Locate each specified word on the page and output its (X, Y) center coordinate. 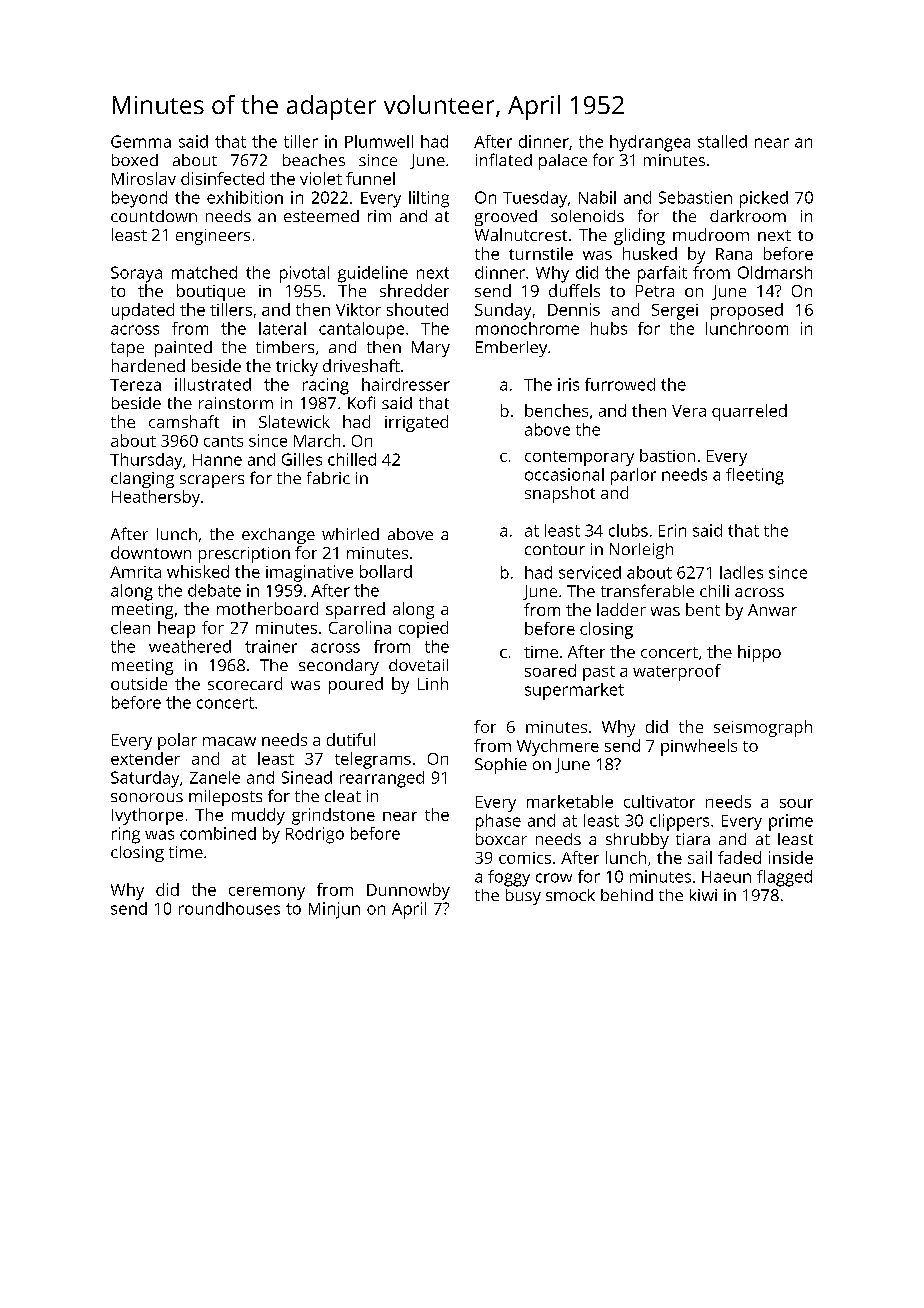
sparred (355, 610)
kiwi (703, 895)
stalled (722, 141)
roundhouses (229, 908)
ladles (741, 572)
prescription (244, 555)
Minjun (334, 910)
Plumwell (379, 141)
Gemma (141, 141)
